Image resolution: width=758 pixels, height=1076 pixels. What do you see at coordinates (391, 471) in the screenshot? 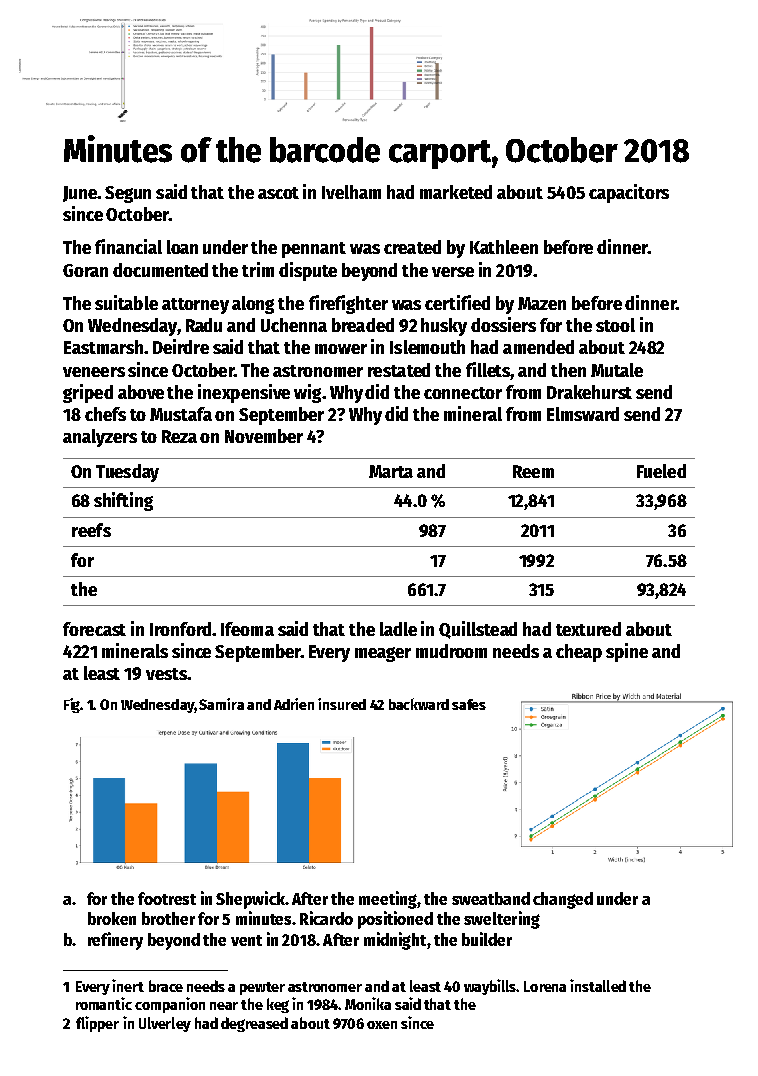
I see `Marta` at bounding box center [391, 471].
